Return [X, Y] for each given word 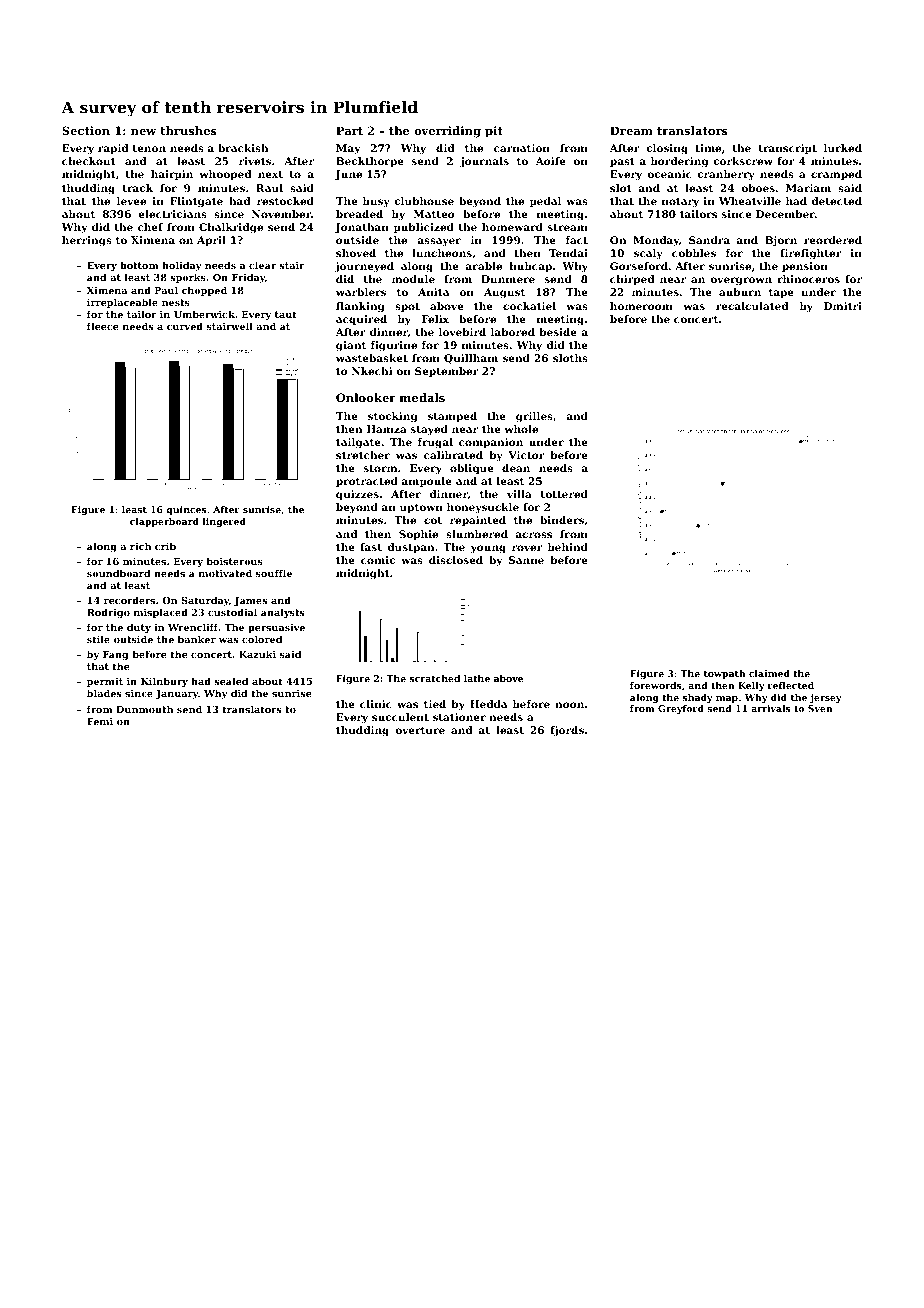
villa [519, 494]
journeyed [364, 267]
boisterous [234, 561]
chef [150, 227]
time [708, 148]
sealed [231, 681]
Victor [526, 455]
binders [562, 520]
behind [568, 547]
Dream [631, 130]
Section [86, 130]
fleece [103, 326]
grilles [534, 417]
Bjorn [781, 241]
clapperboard [164, 522]
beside [558, 332]
